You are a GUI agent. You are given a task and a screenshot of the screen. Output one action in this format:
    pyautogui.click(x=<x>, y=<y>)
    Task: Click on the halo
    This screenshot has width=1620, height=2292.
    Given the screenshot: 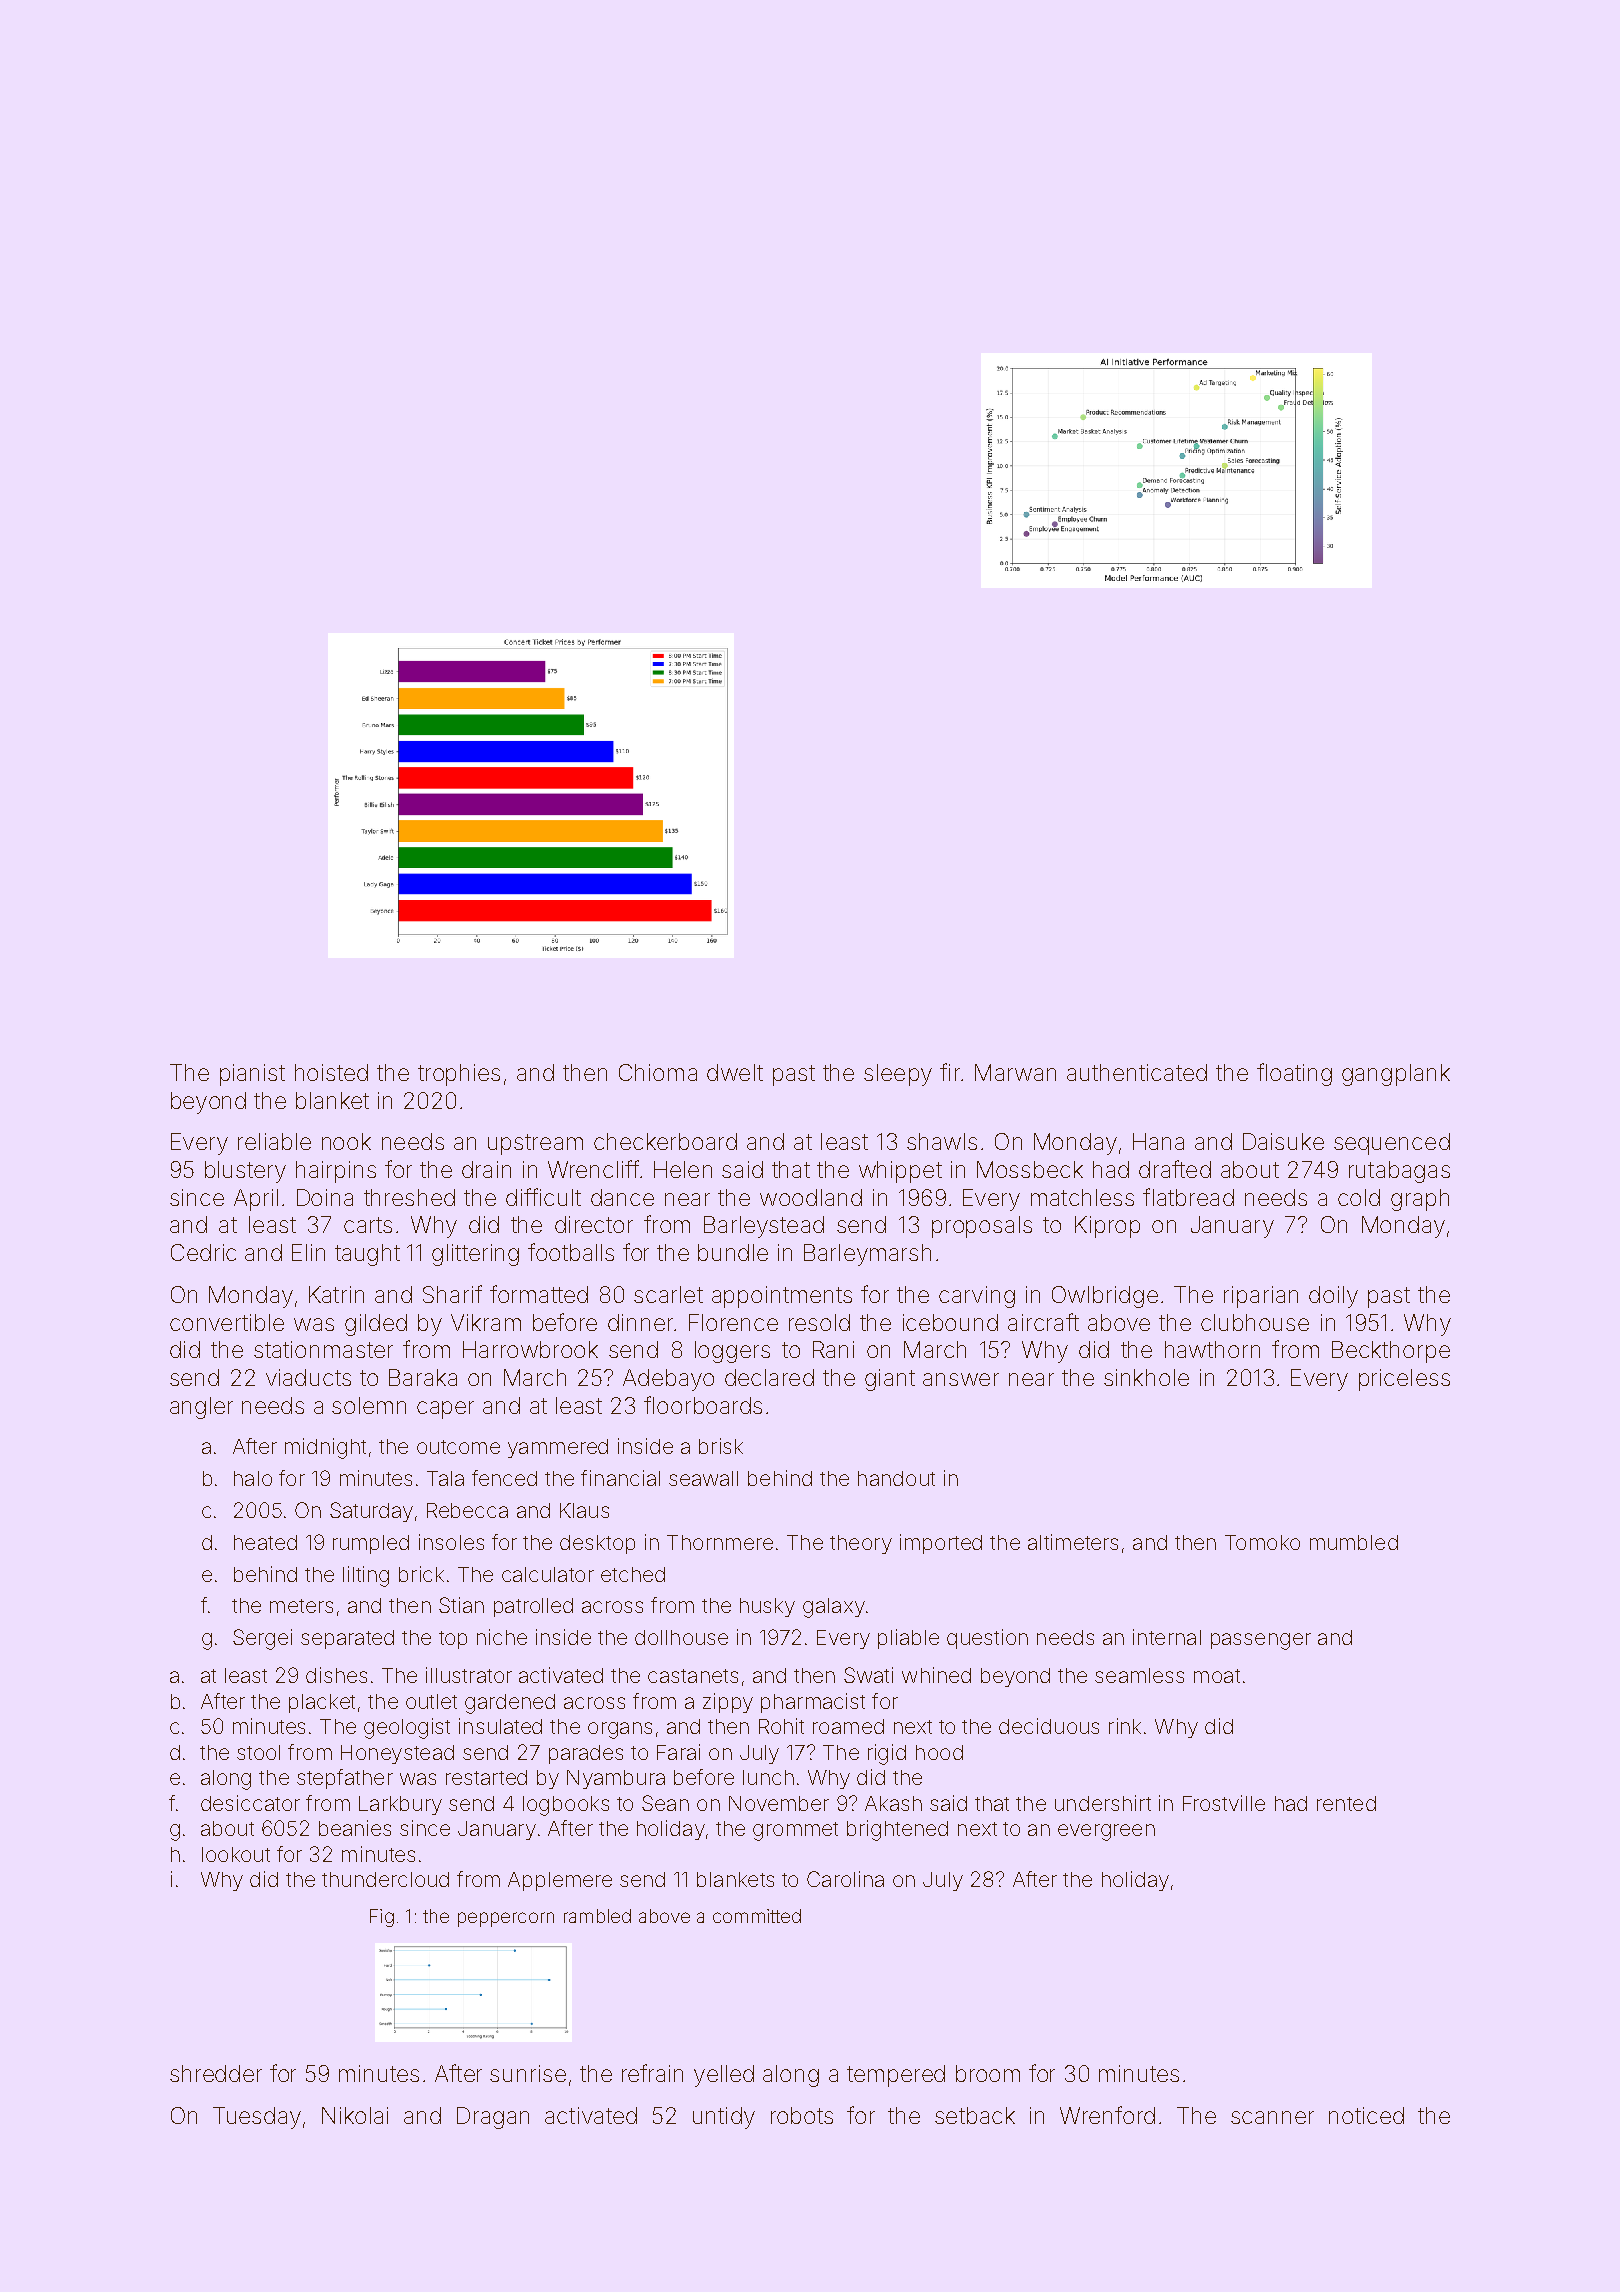 What is the action you would take?
    pyautogui.click(x=253, y=1478)
